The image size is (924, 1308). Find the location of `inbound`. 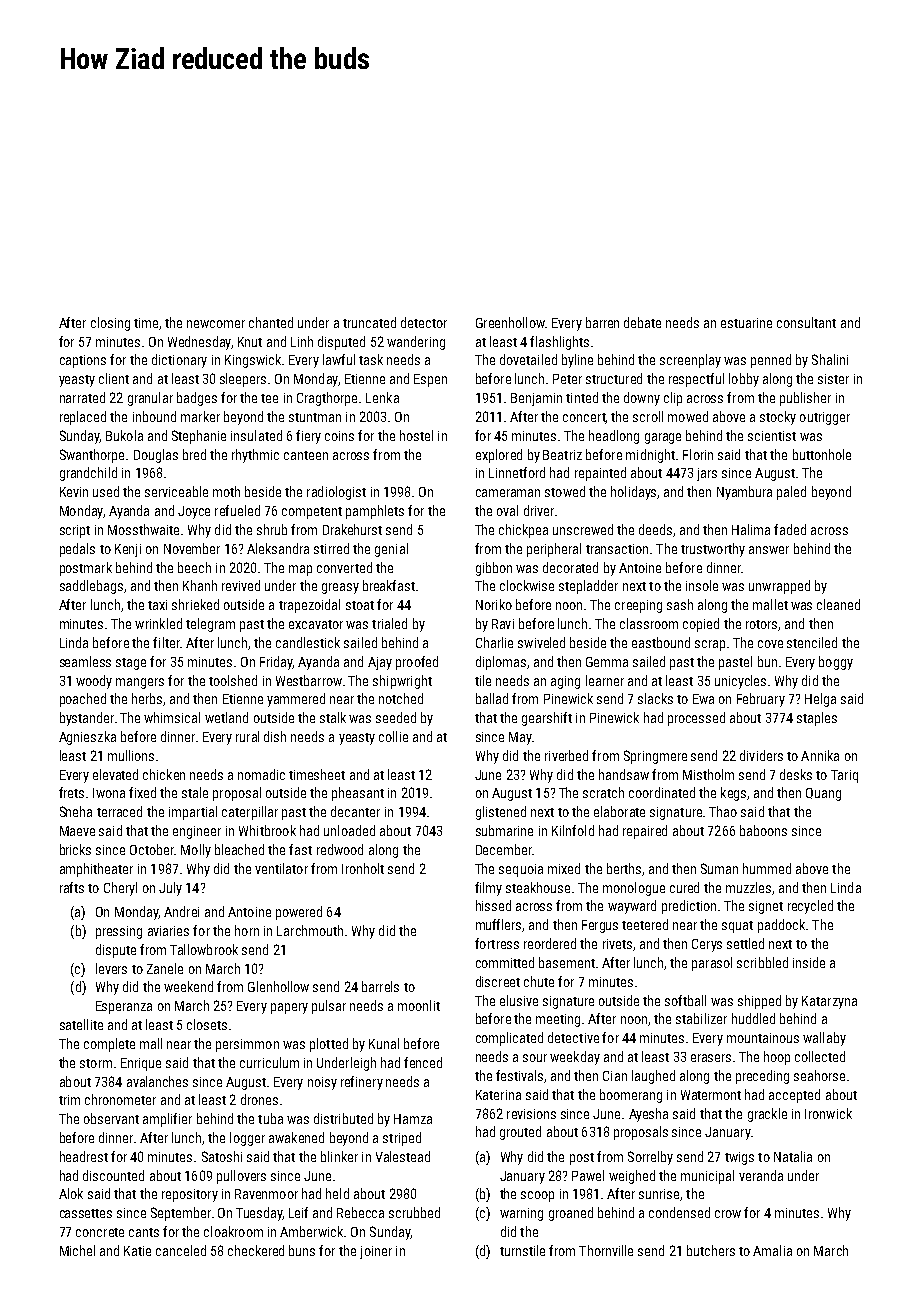

inbound is located at coordinates (154, 416).
